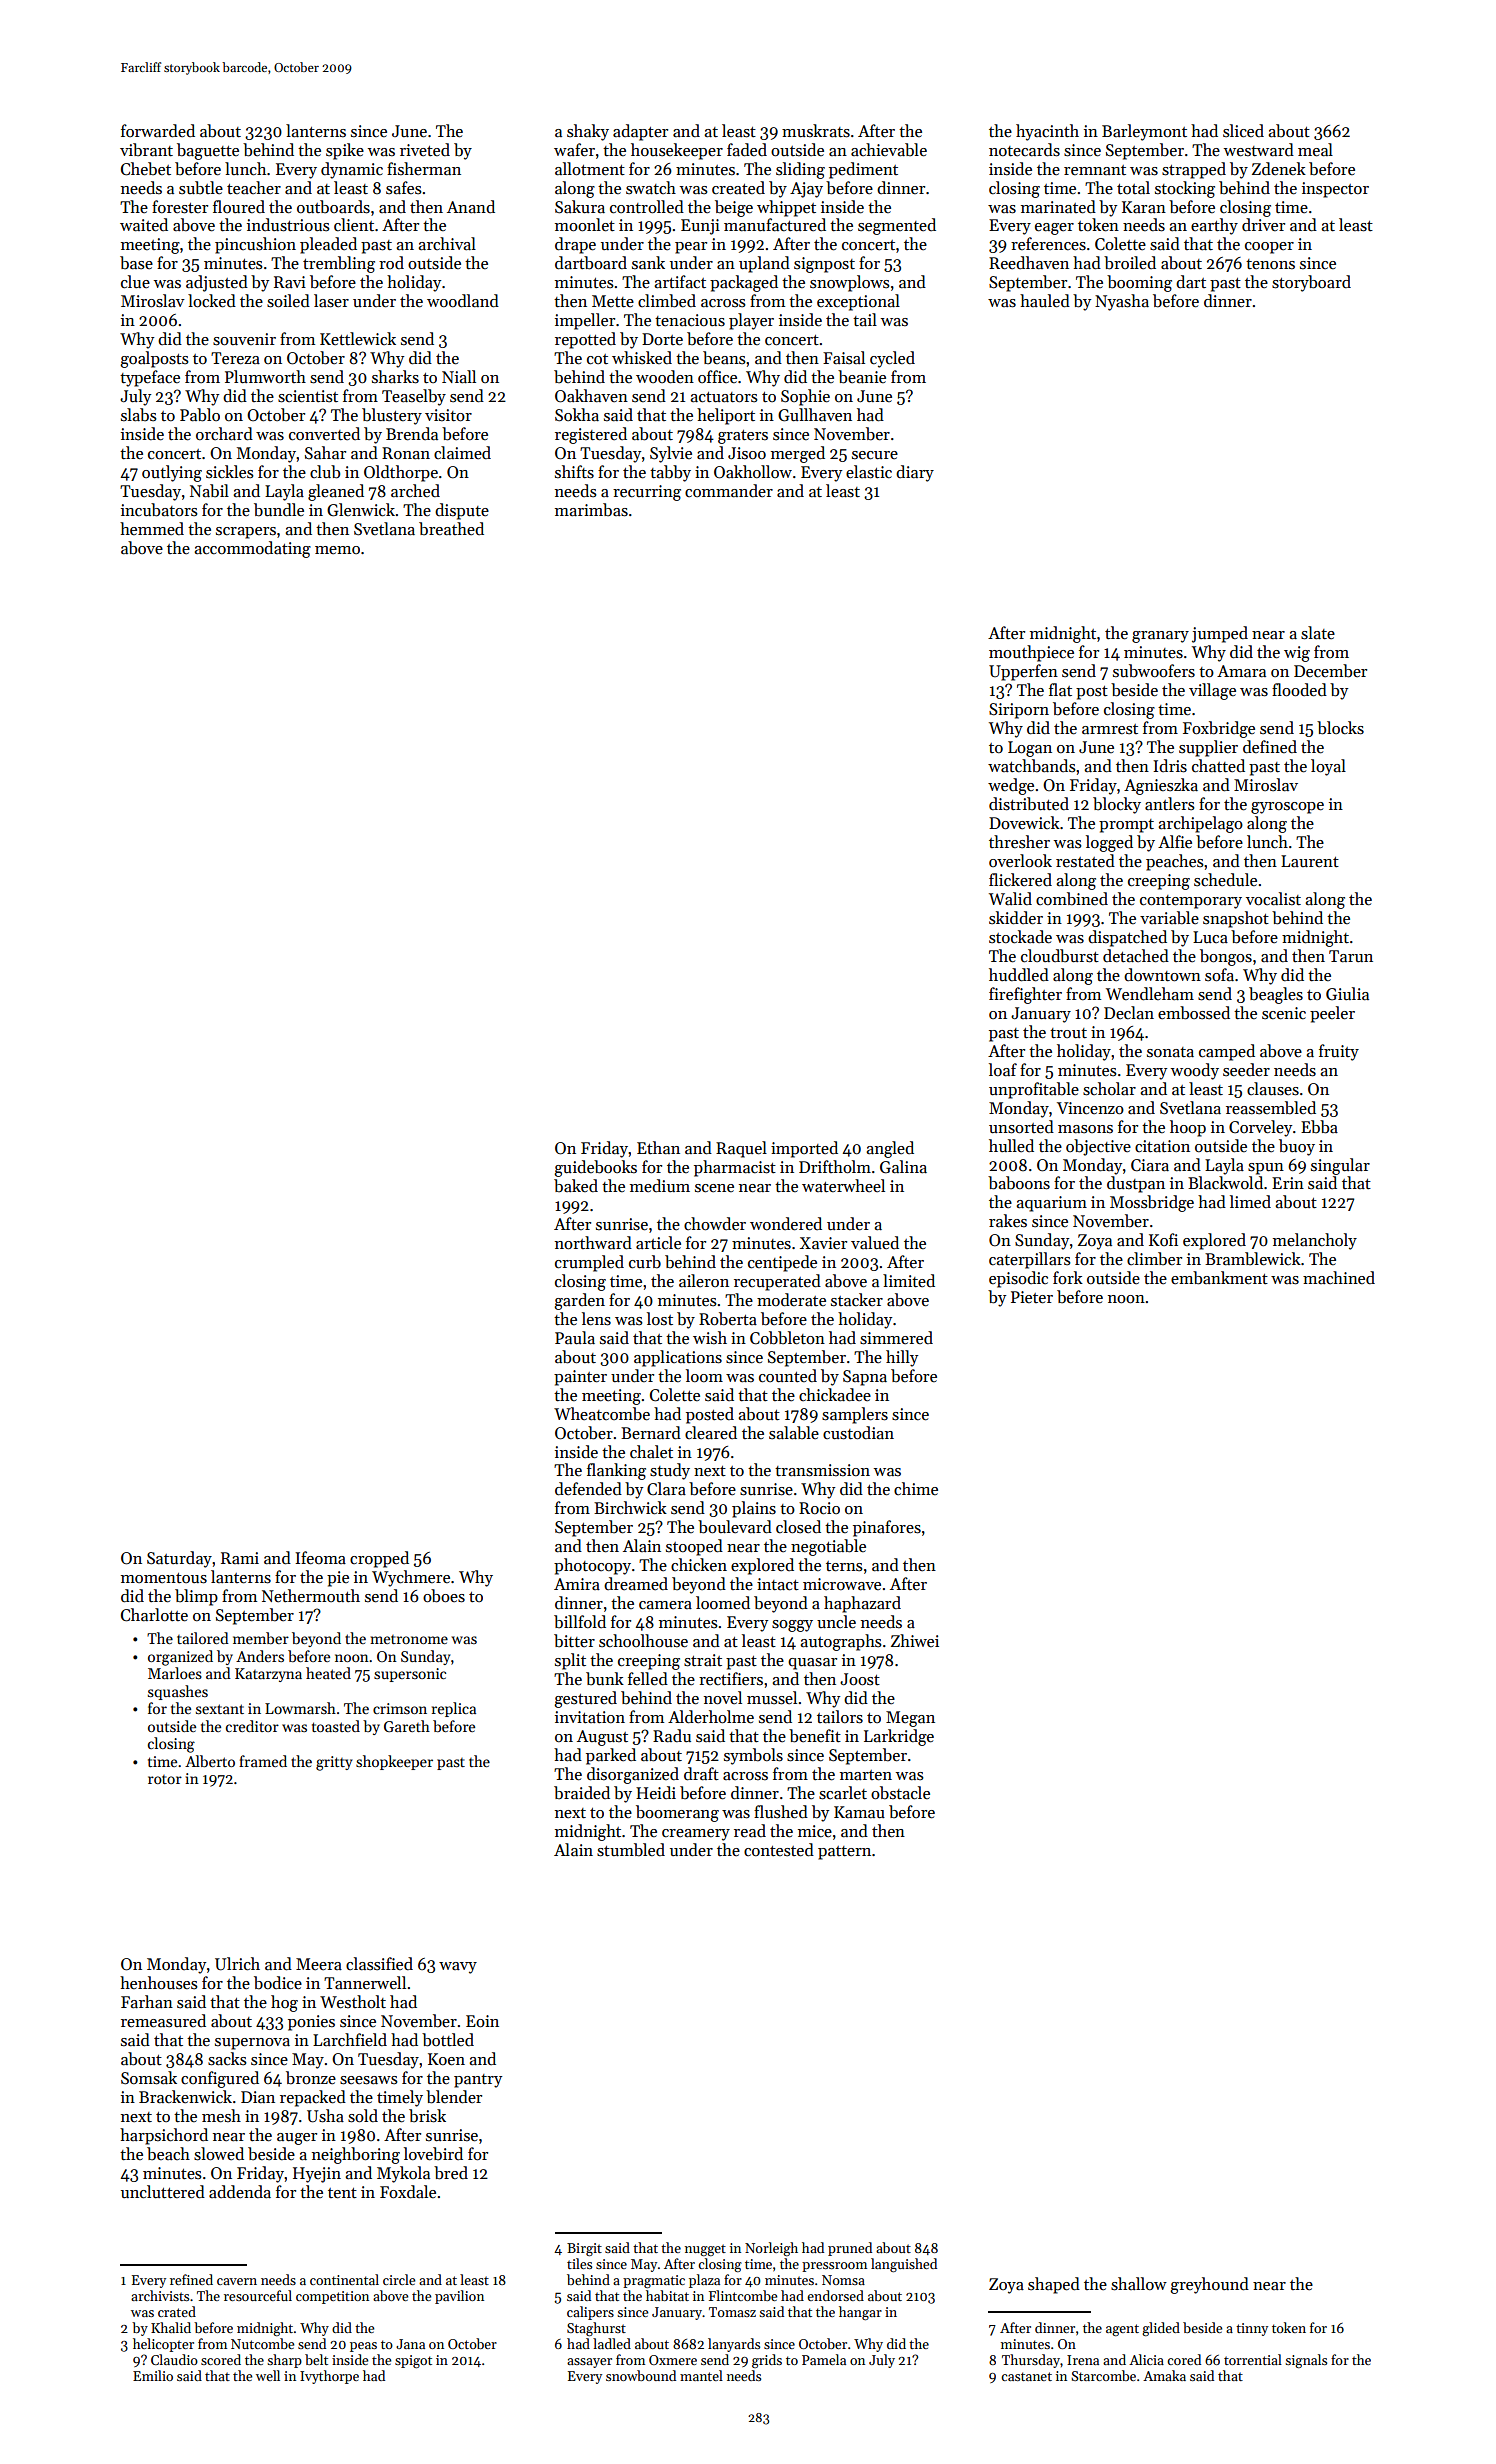 This screenshot has height=2464, width=1496. What do you see at coordinates (394, 1762) in the screenshot?
I see `shopkeeper` at bounding box center [394, 1762].
